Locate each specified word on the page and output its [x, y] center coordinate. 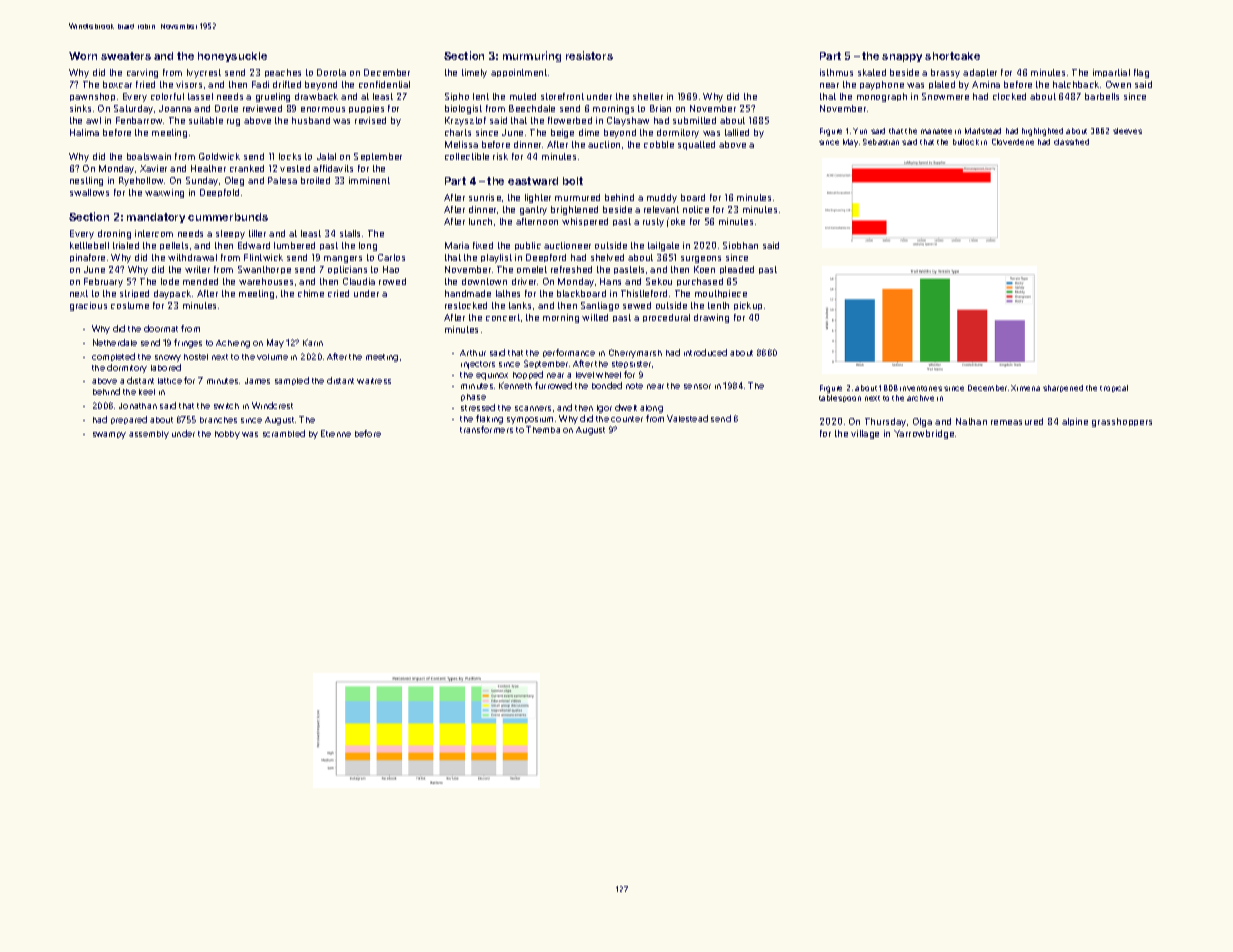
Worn [83, 56]
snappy [902, 58]
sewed [637, 305]
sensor [697, 386]
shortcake [952, 56]
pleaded [737, 270]
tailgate [663, 246]
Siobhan [740, 245]
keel [147, 392]
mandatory [156, 218]
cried [338, 293]
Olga [922, 422]
